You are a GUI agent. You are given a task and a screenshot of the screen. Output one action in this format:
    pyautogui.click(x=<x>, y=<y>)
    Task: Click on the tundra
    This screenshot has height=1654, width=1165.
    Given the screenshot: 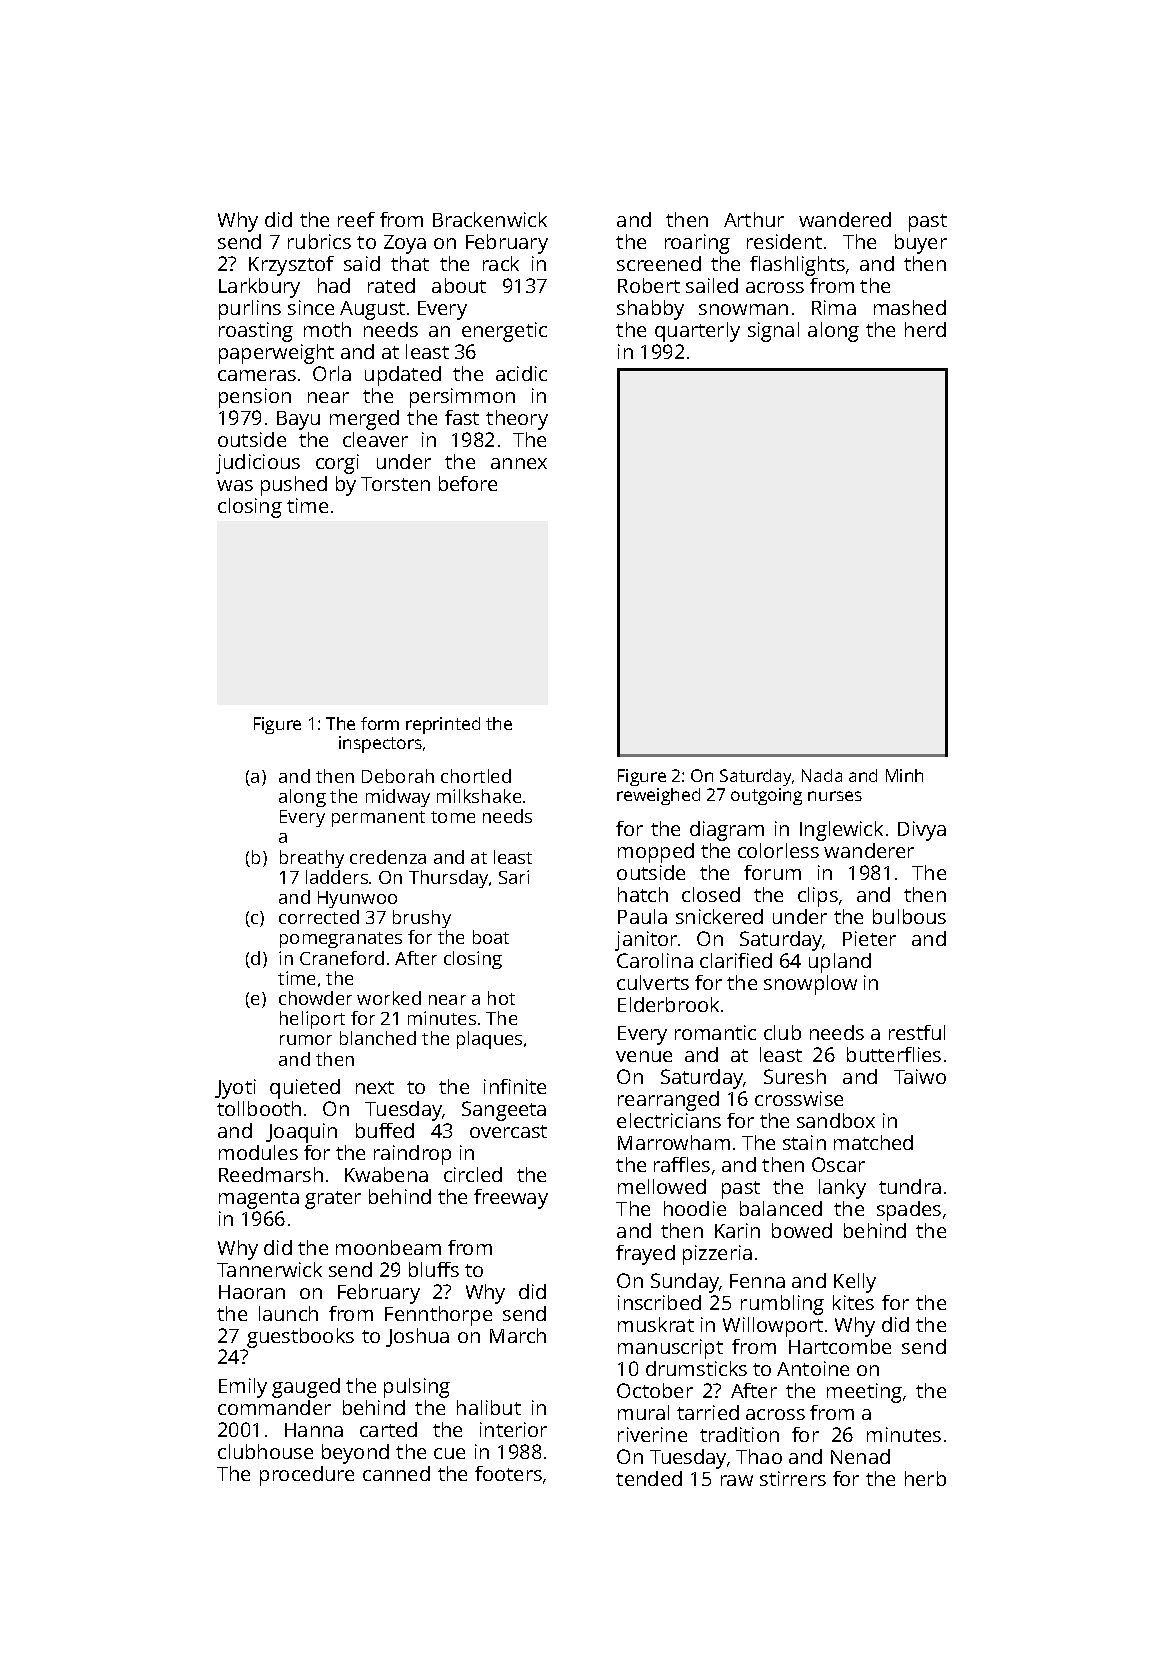 What is the action you would take?
    pyautogui.click(x=910, y=1186)
